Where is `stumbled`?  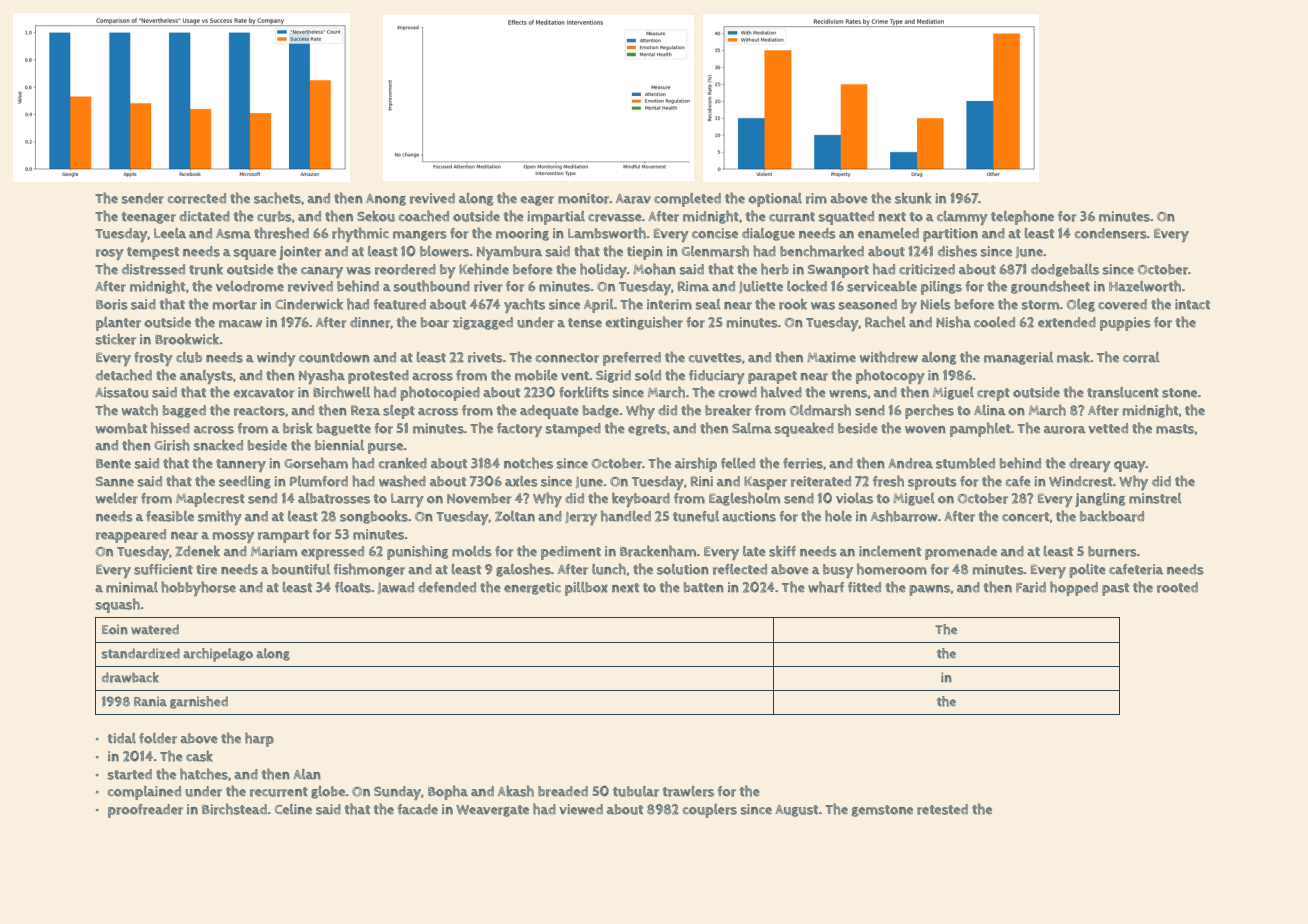 stumbled is located at coordinates (965, 463).
